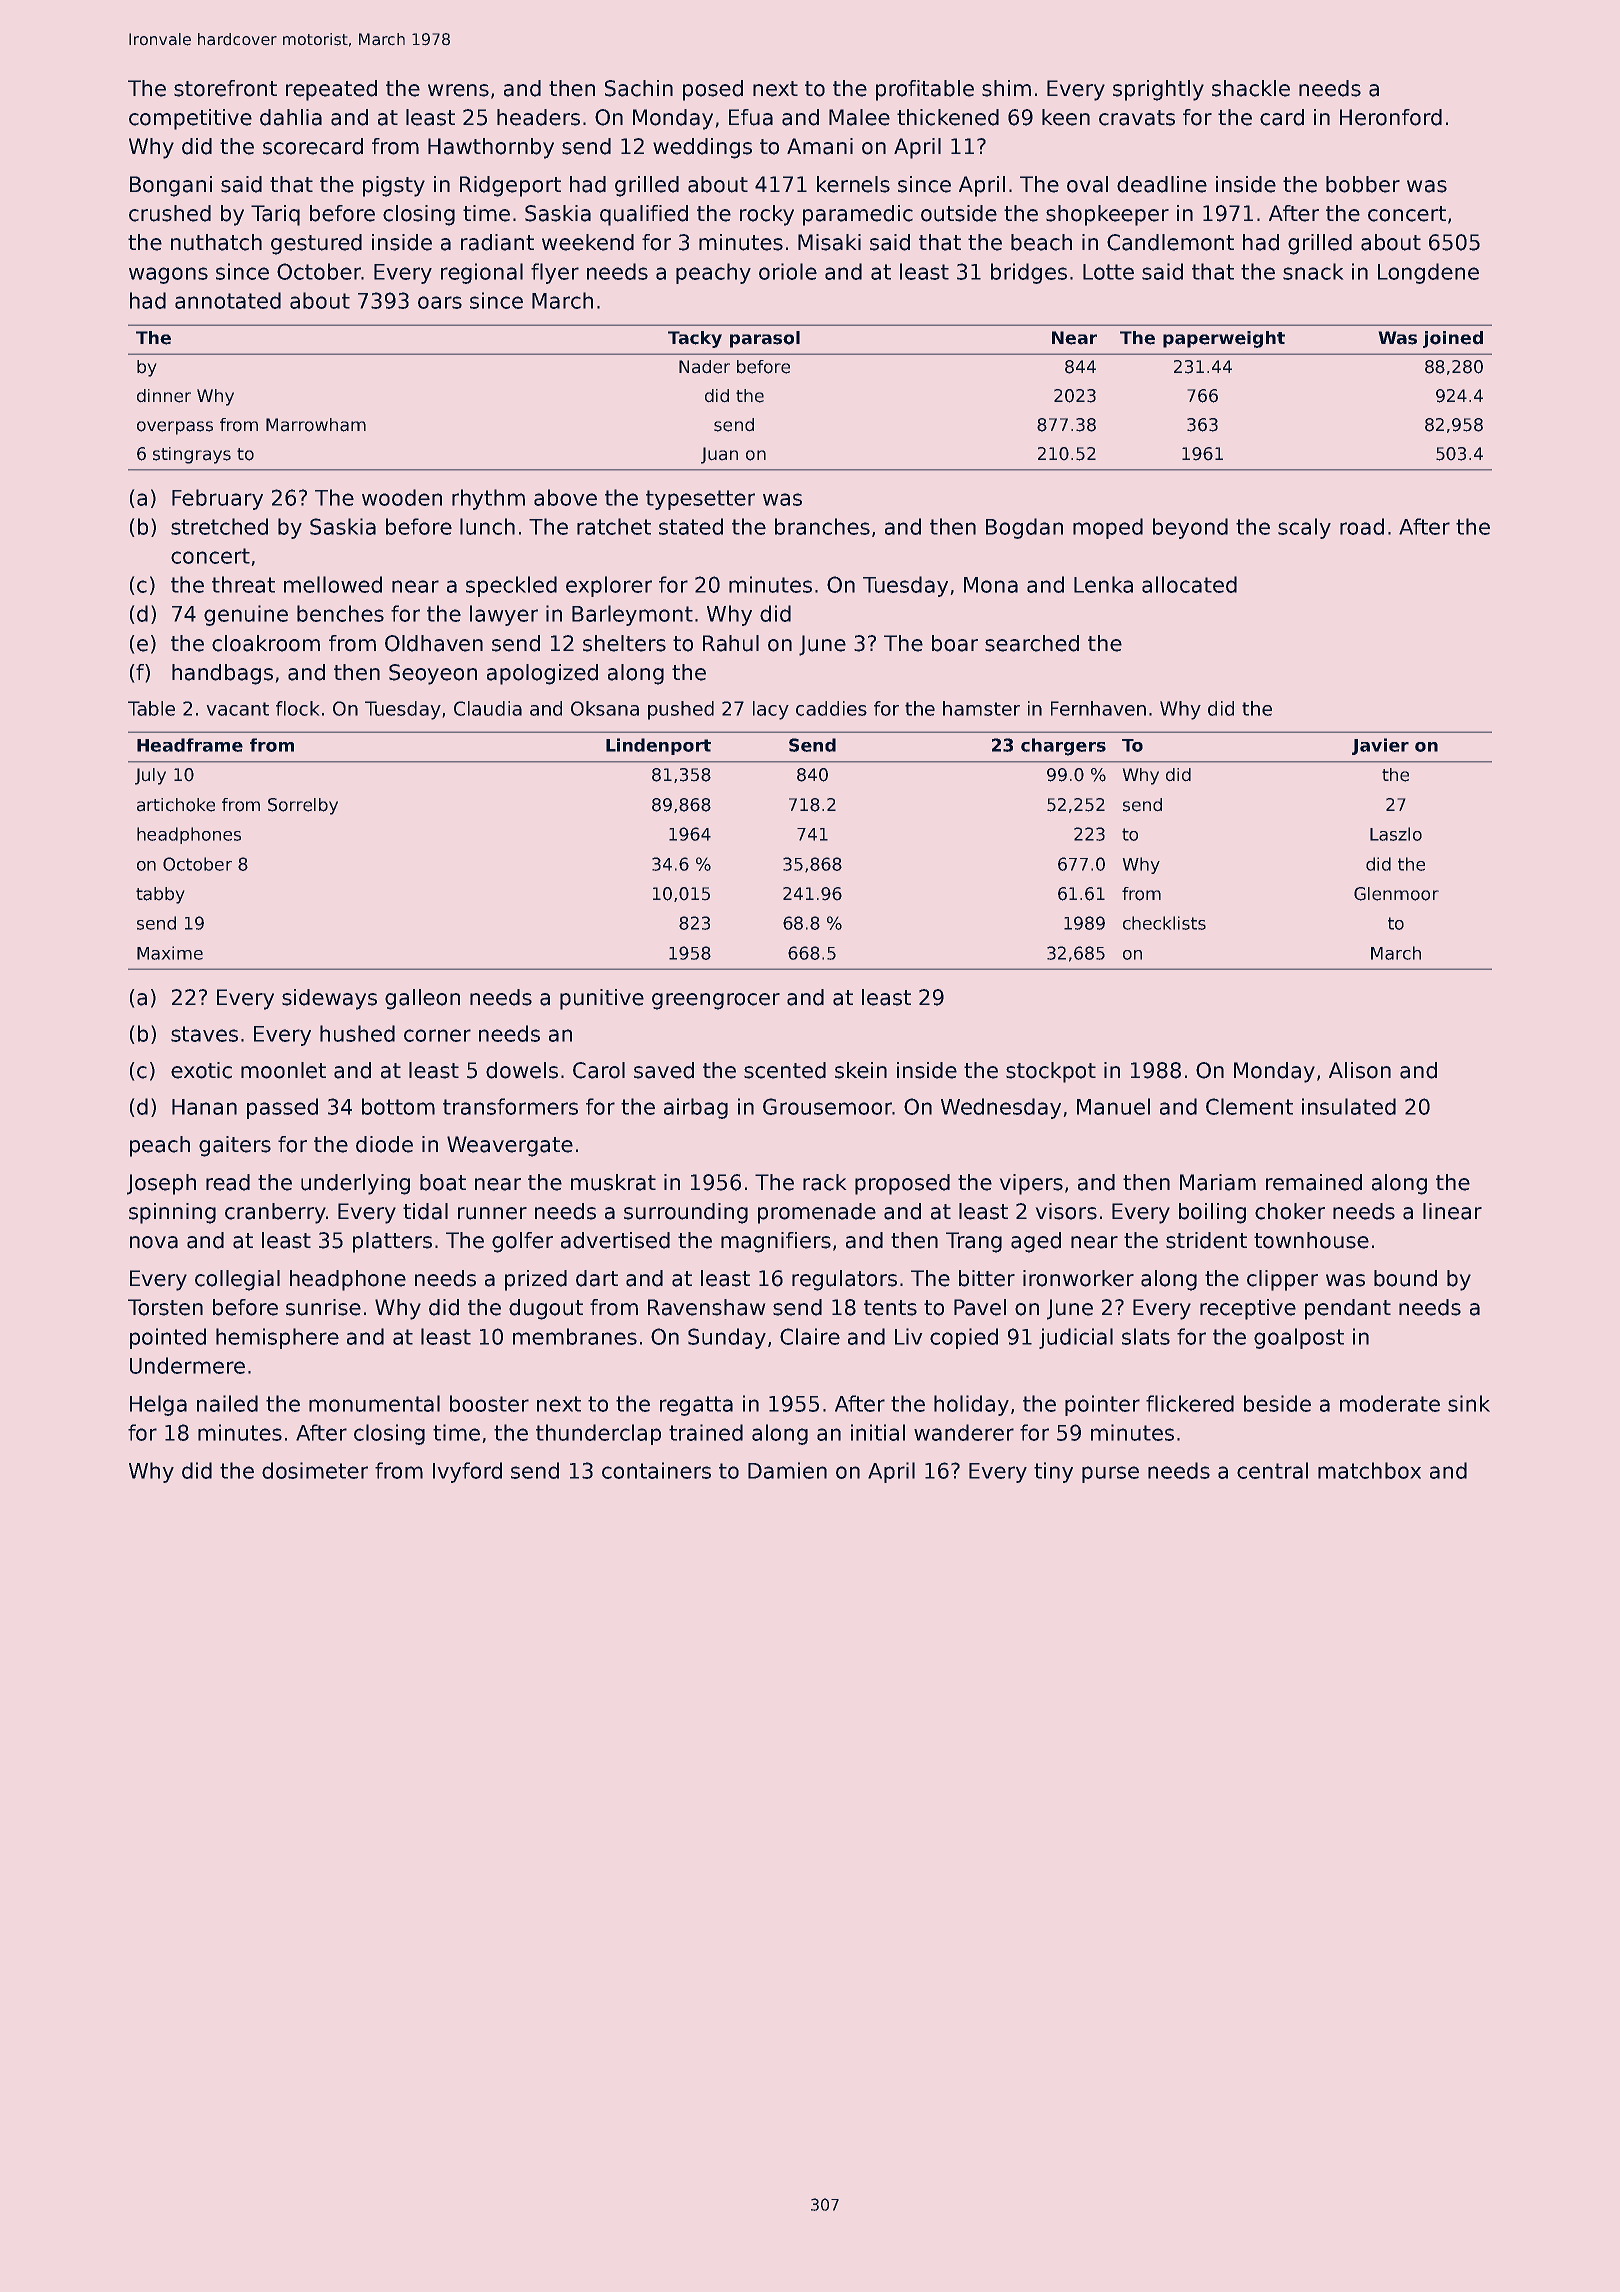  What do you see at coordinates (1051, 1072) in the screenshot?
I see `stockpot` at bounding box center [1051, 1072].
